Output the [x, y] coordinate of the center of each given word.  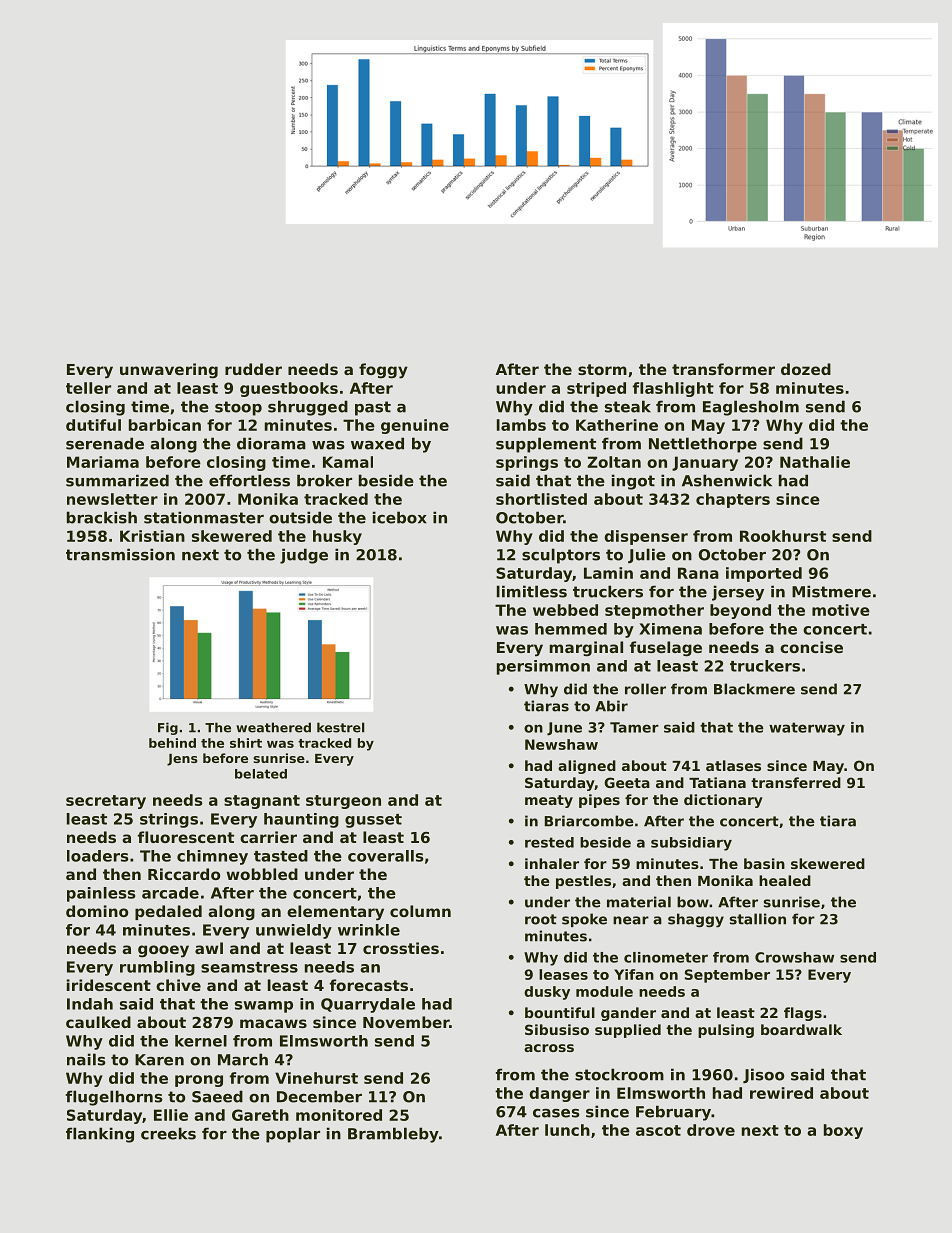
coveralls [385, 856]
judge [304, 556]
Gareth [260, 1115]
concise [811, 647]
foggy [383, 371]
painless [101, 894]
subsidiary [691, 844]
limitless [532, 591]
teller [88, 388]
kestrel [340, 727]
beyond [740, 611]
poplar [293, 1135]
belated [261, 774]
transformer [723, 369]
